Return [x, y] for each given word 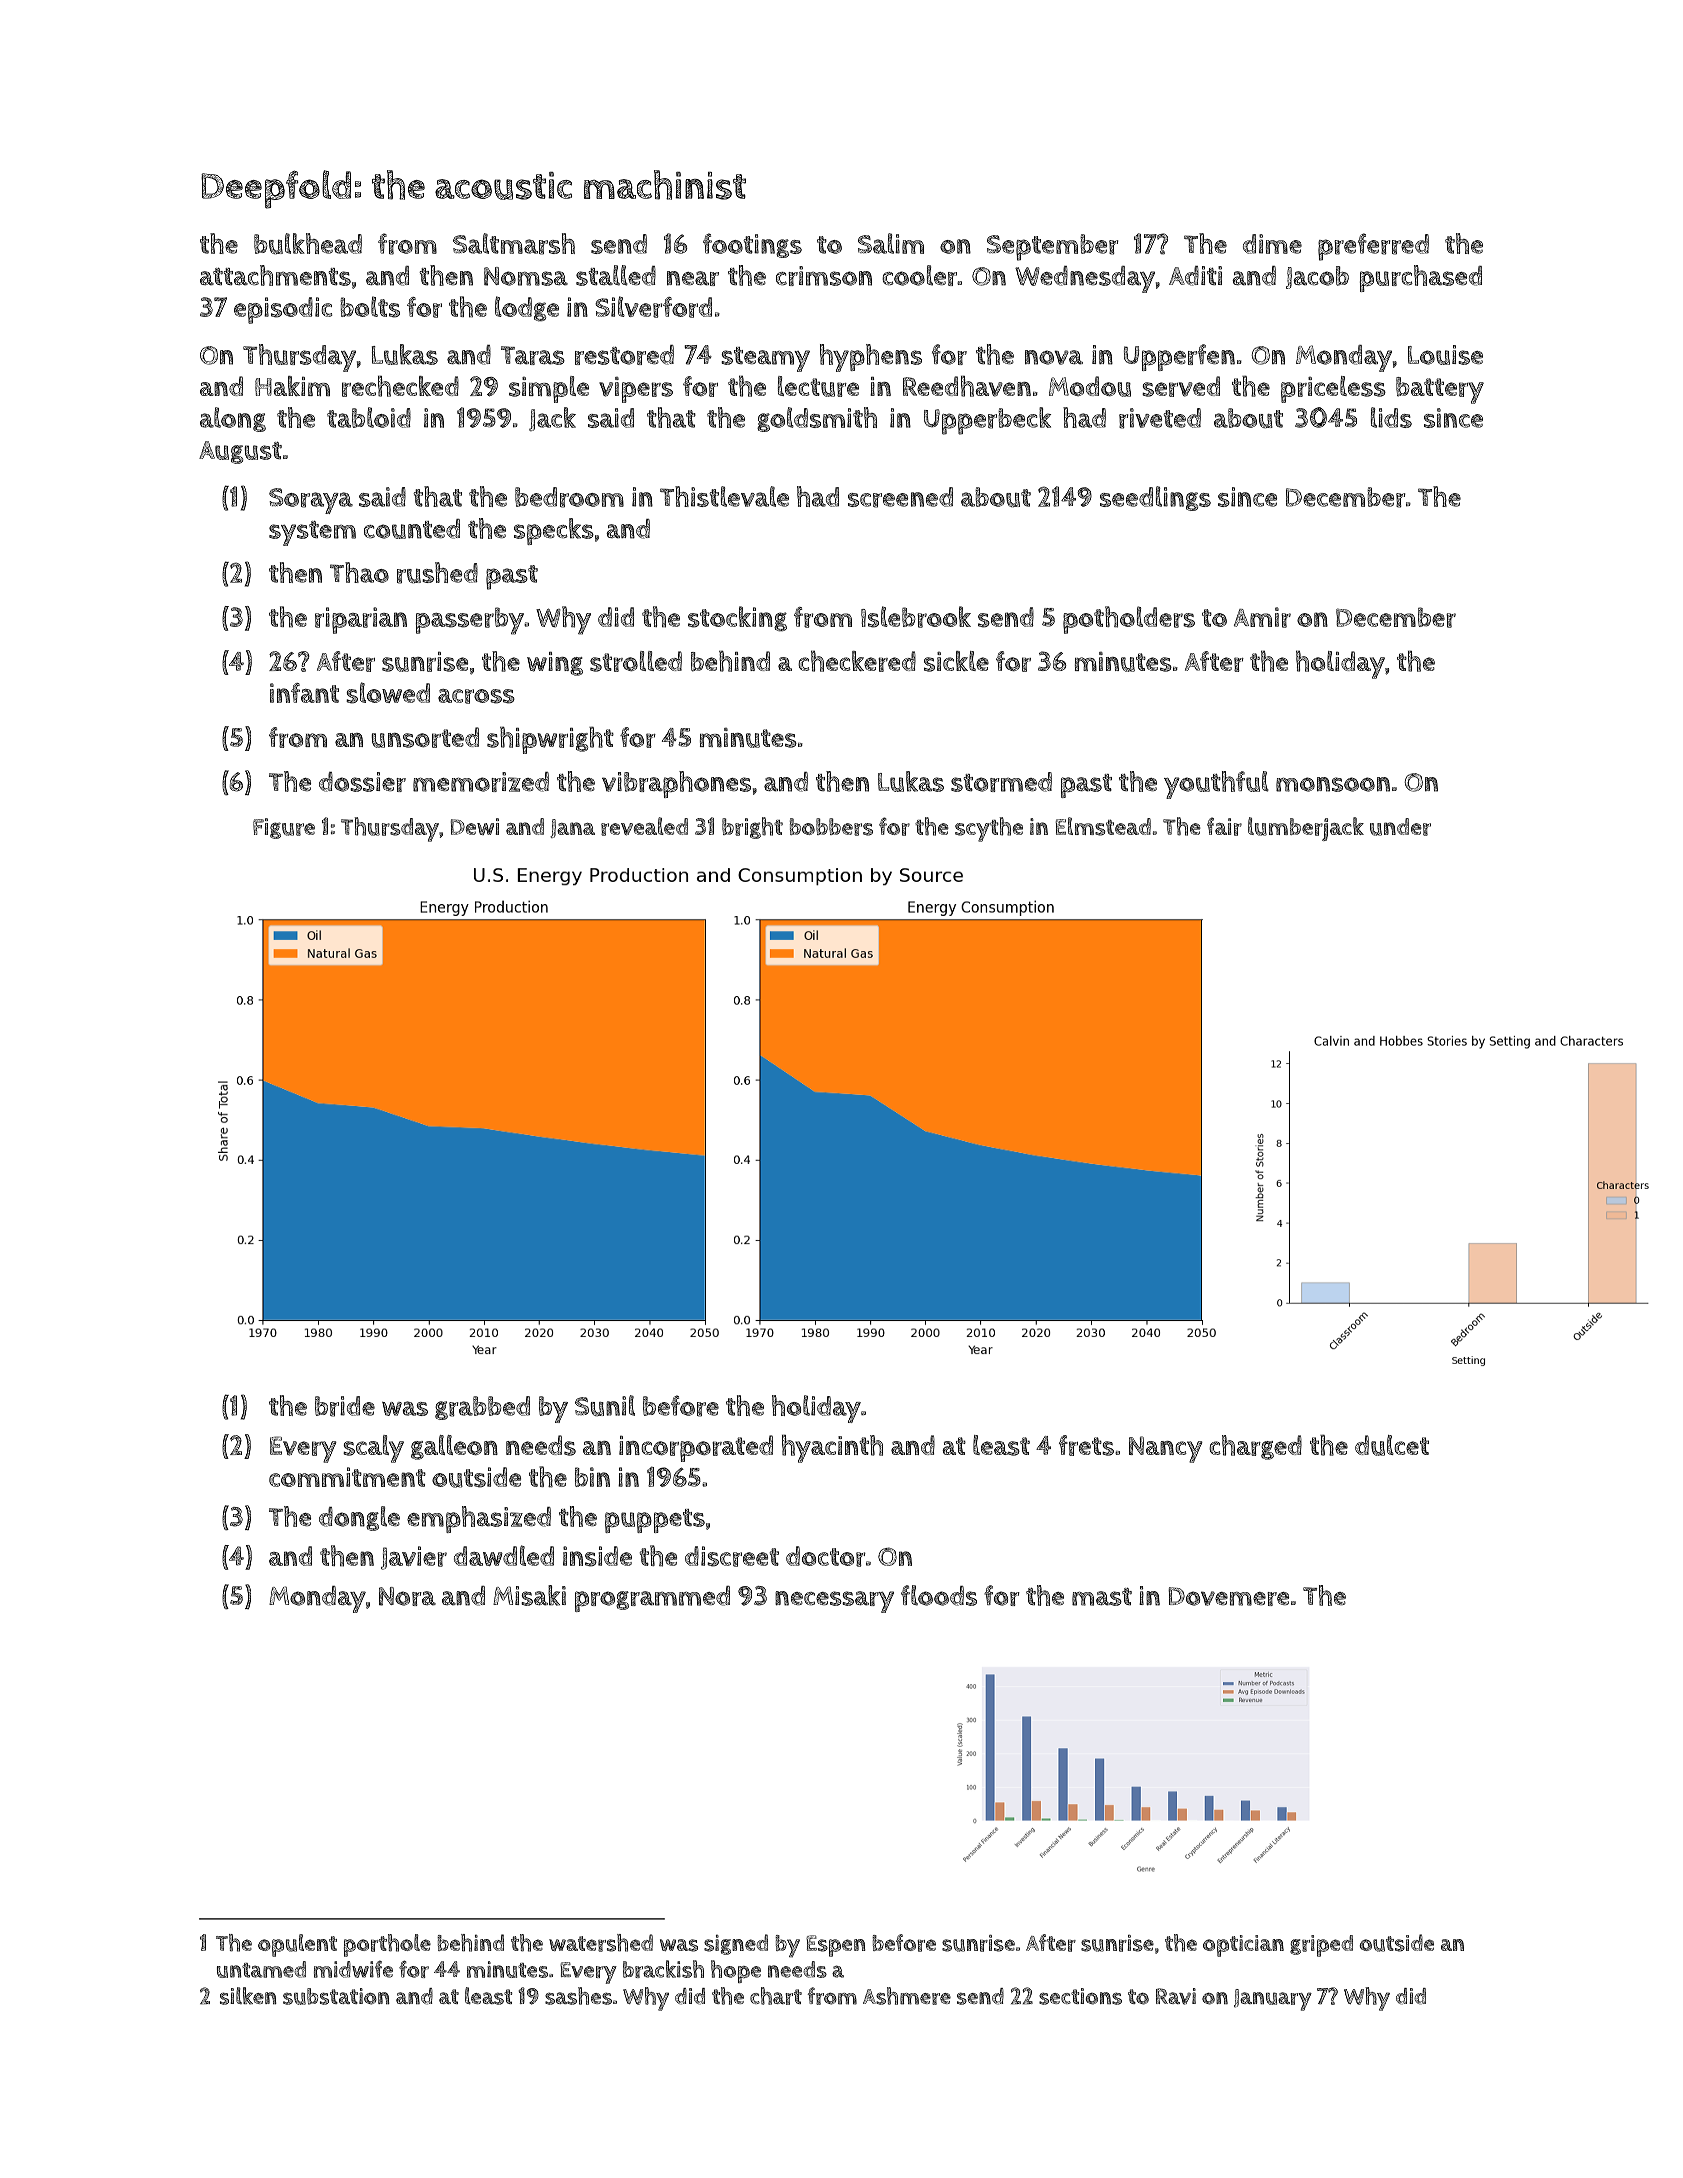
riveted [1160, 418]
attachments [275, 275]
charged [1255, 1447]
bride [345, 1406]
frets [1086, 1445]
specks [554, 531]
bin [592, 1477]
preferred [1373, 247]
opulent [297, 1945]
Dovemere [1228, 1596]
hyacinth [832, 1448]
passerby [470, 621]
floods [939, 1595]
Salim [891, 243]
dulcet [1392, 1445]
